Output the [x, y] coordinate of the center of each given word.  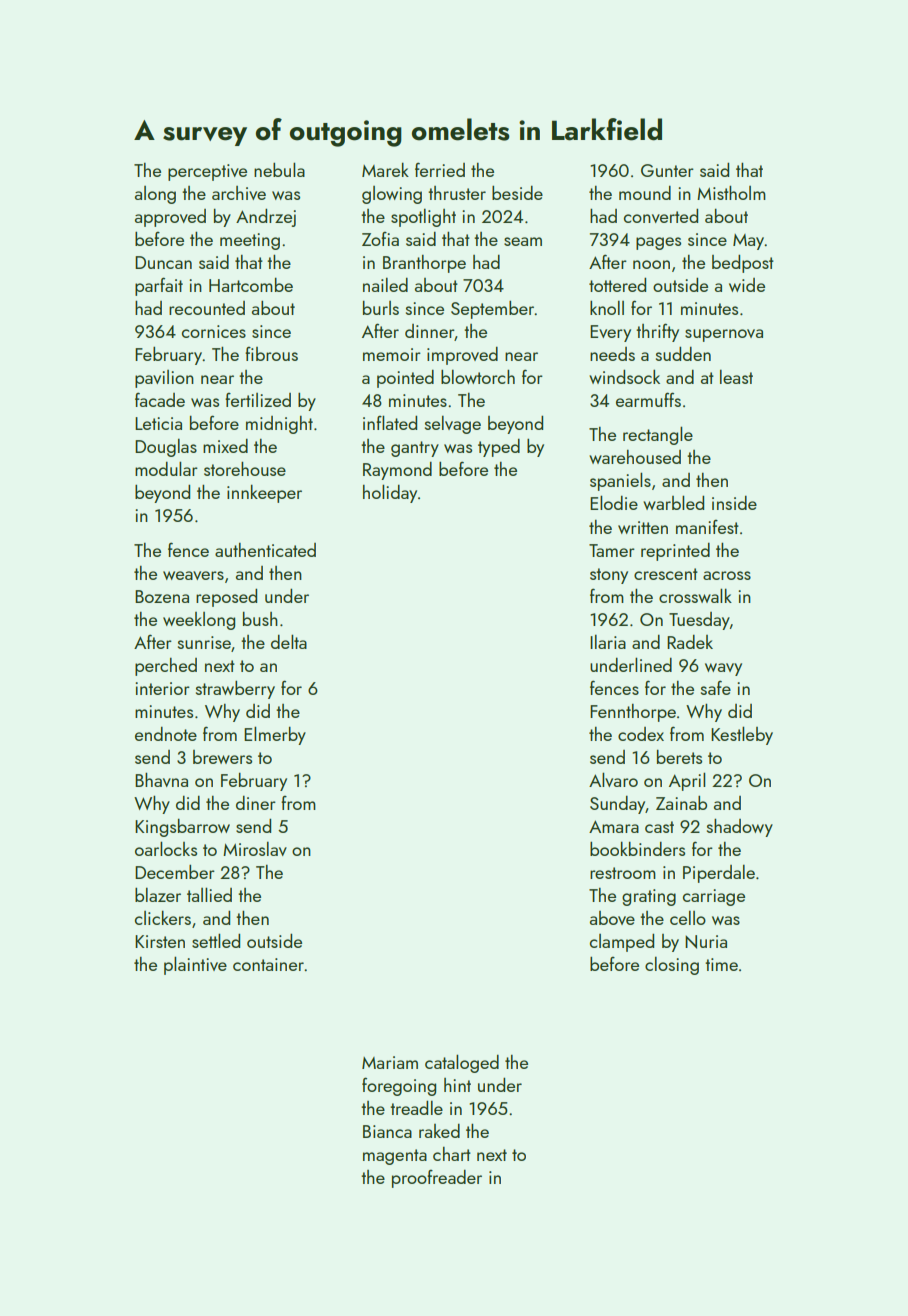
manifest [707, 527]
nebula [279, 169]
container [269, 964]
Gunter [667, 170]
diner [256, 803]
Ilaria [608, 642]
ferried [440, 169]
